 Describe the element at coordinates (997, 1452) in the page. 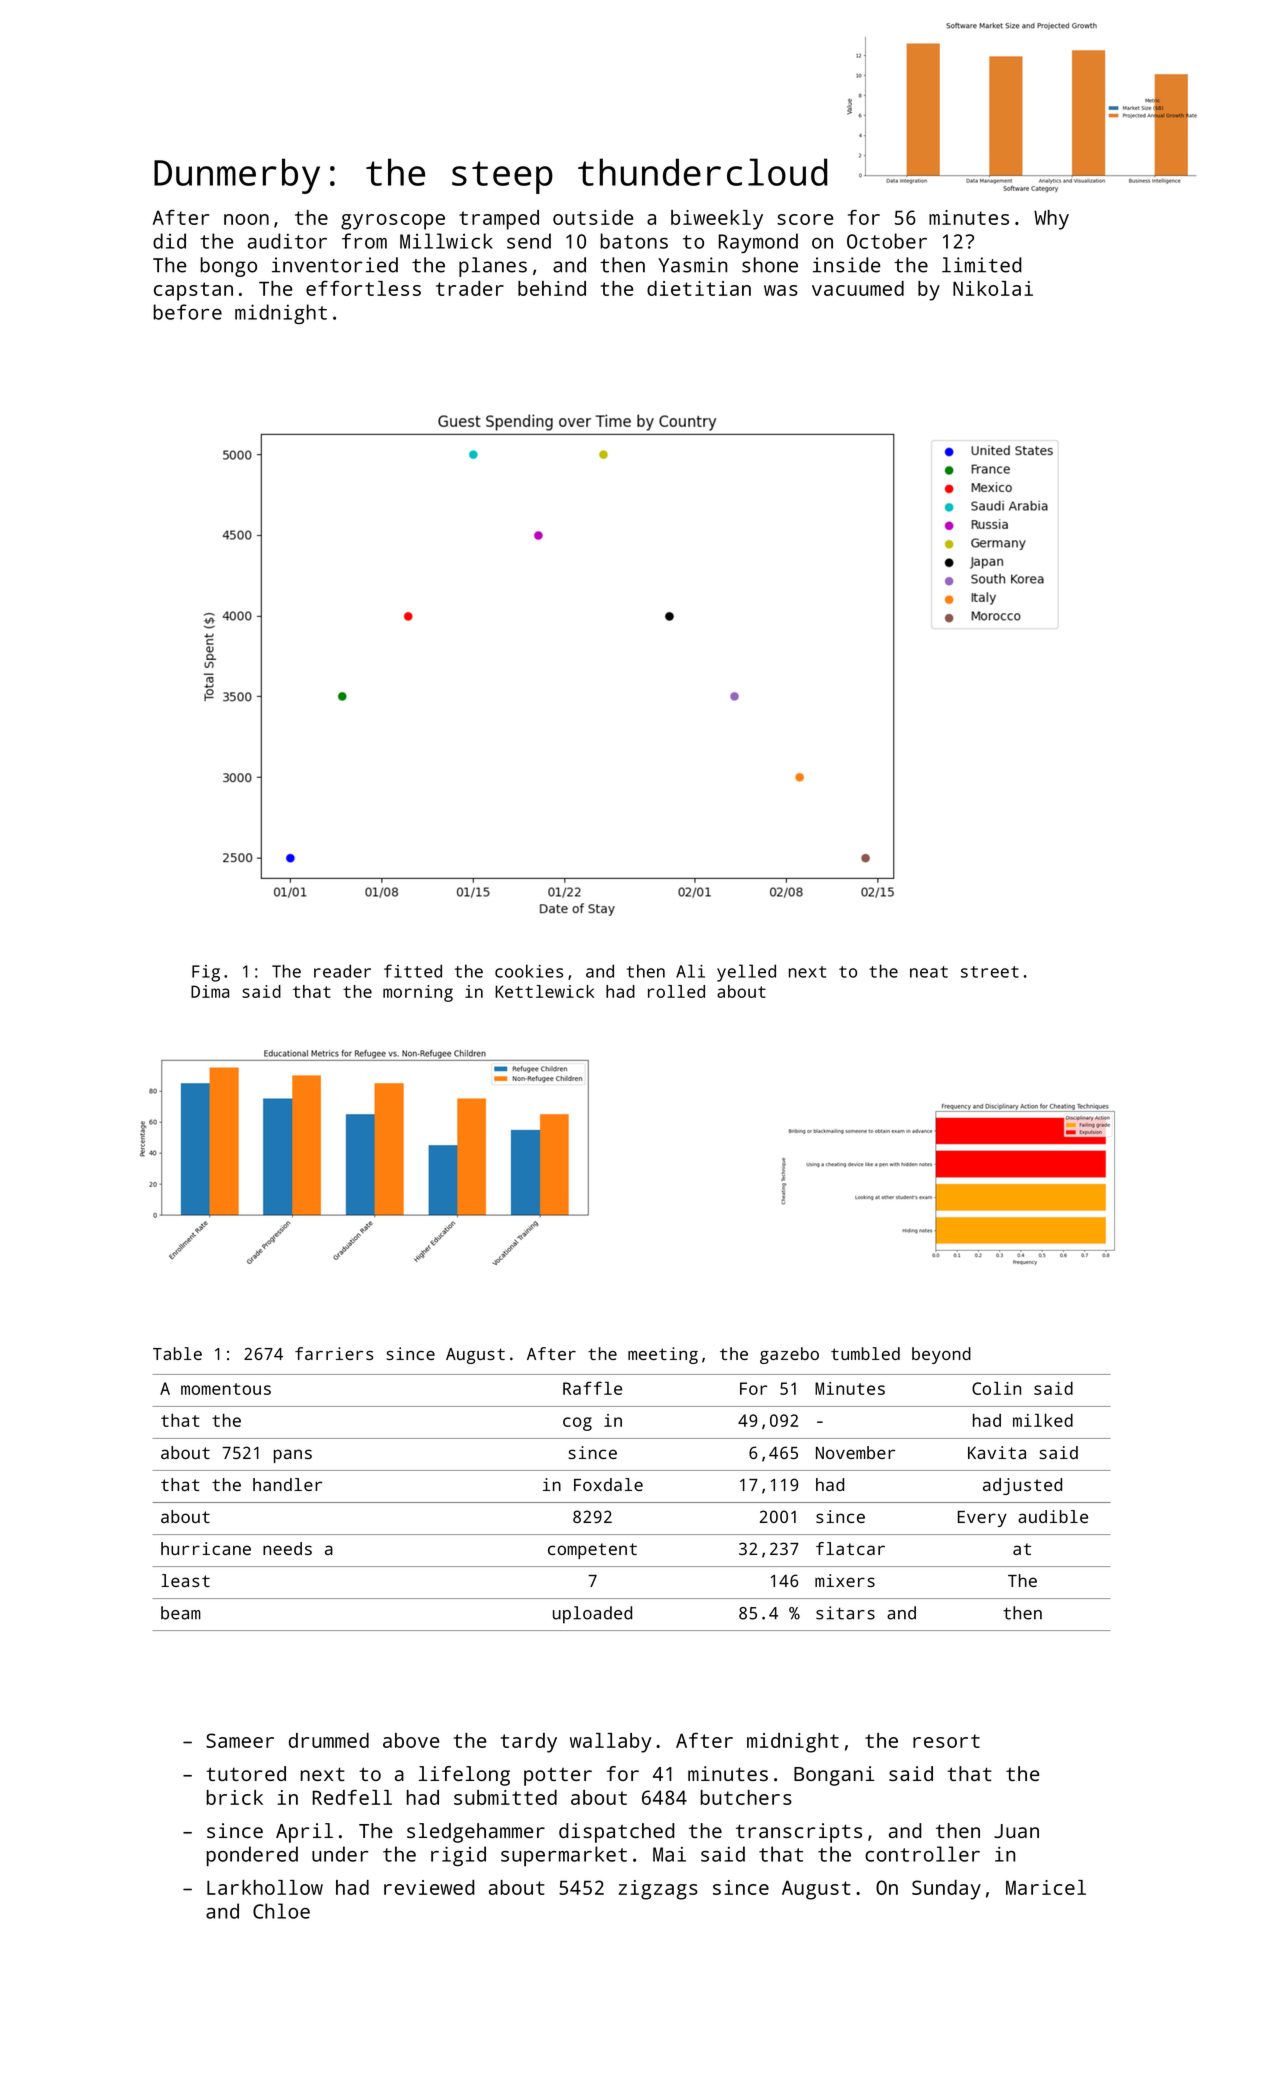

I see `Kavita` at that location.
